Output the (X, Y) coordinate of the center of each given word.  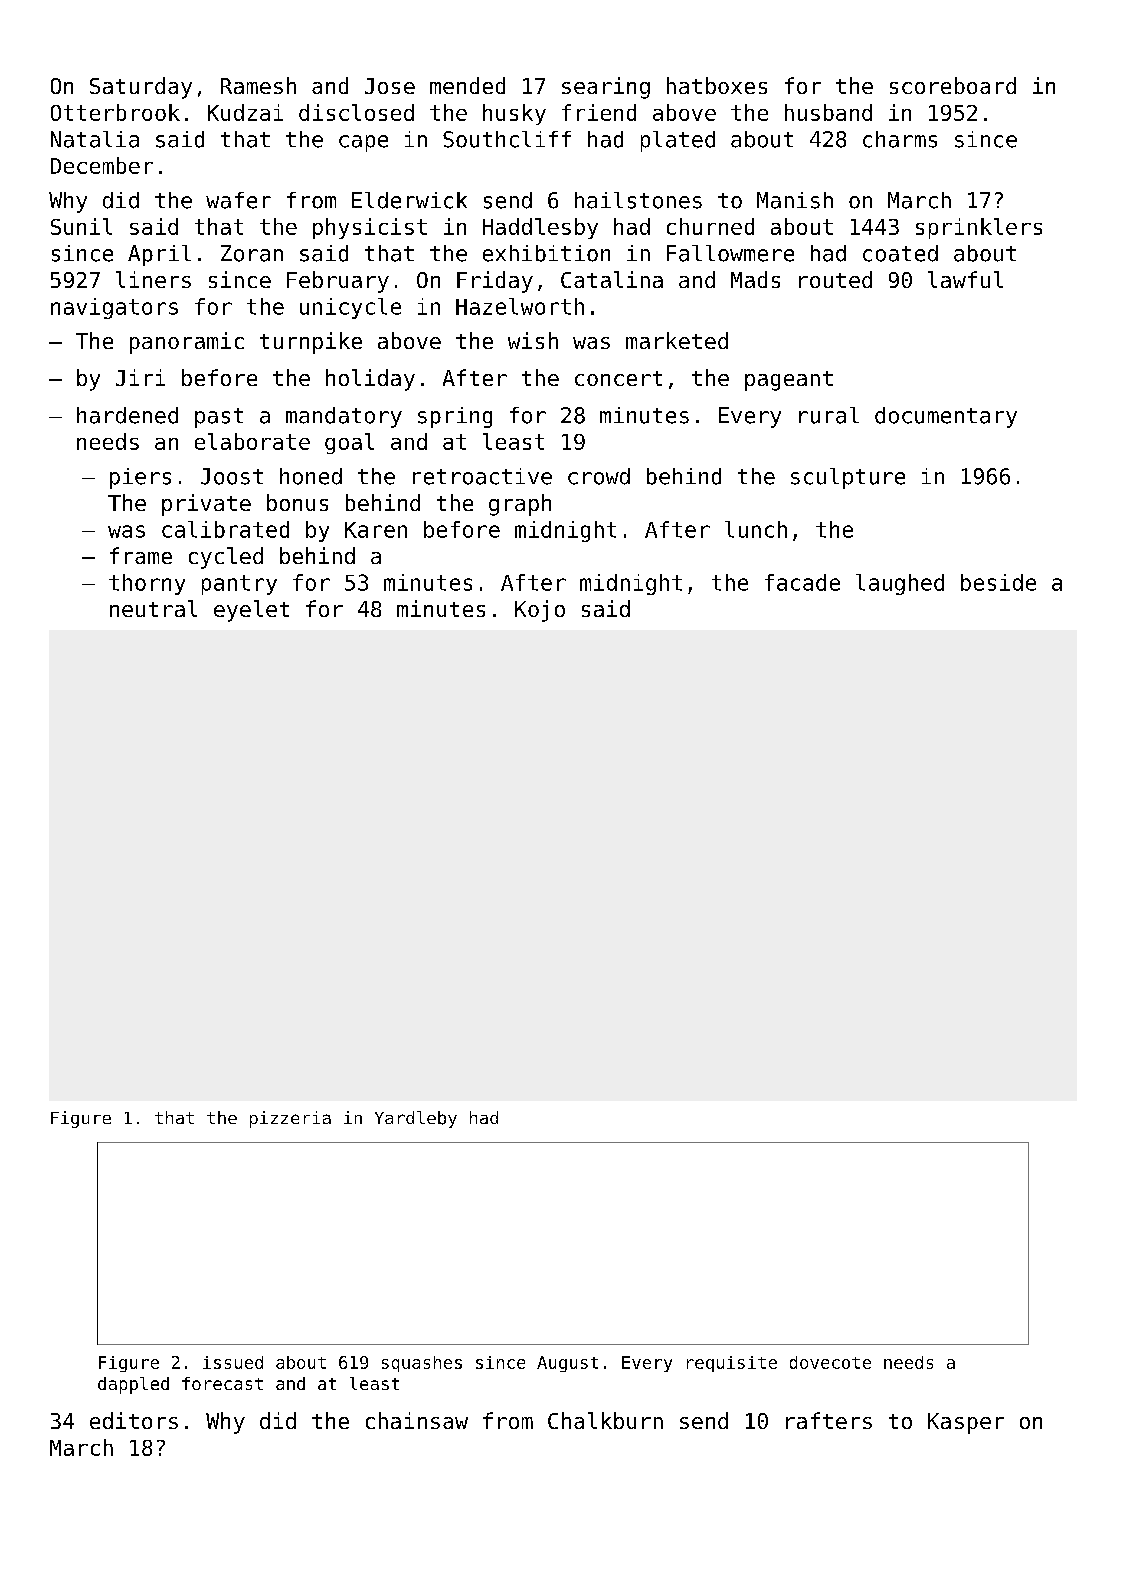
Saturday (141, 88)
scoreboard (953, 85)
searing (606, 88)
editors (134, 1420)
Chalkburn (605, 1420)
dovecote (830, 1362)
